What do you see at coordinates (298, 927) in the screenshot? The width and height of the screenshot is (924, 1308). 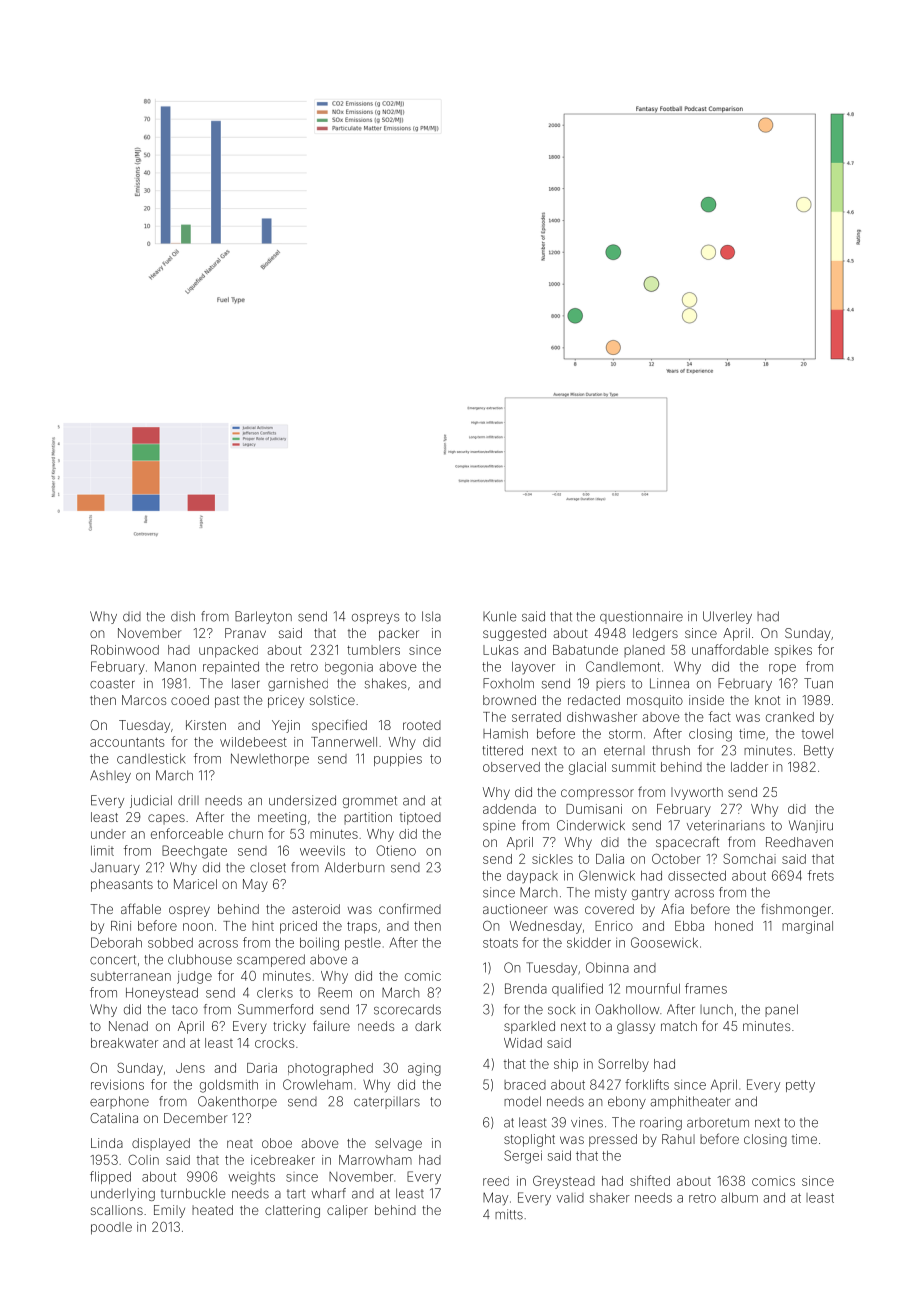 I see `priced` at bounding box center [298, 927].
